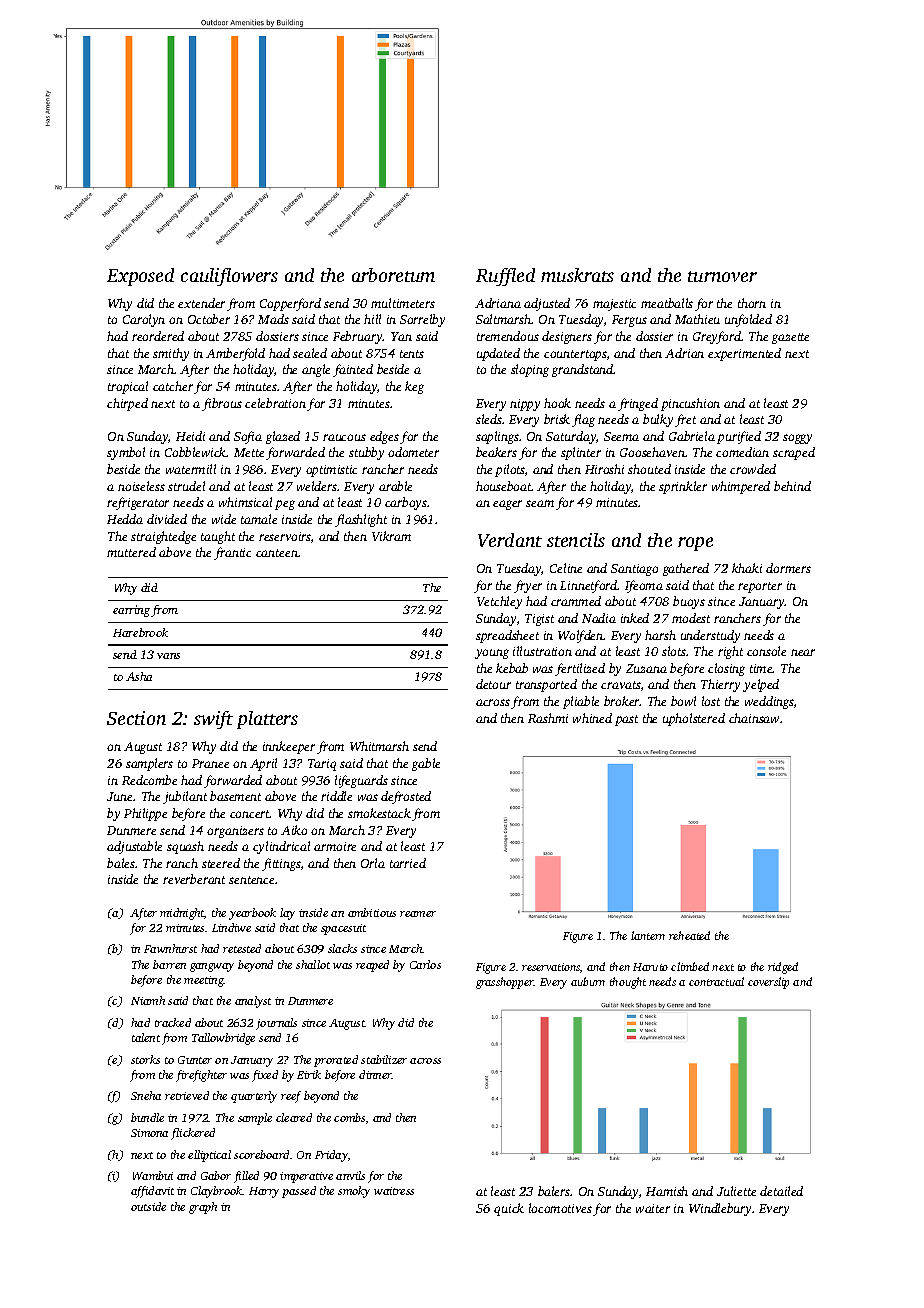 The image size is (924, 1308). What do you see at coordinates (783, 968) in the screenshot?
I see `ridged` at bounding box center [783, 968].
